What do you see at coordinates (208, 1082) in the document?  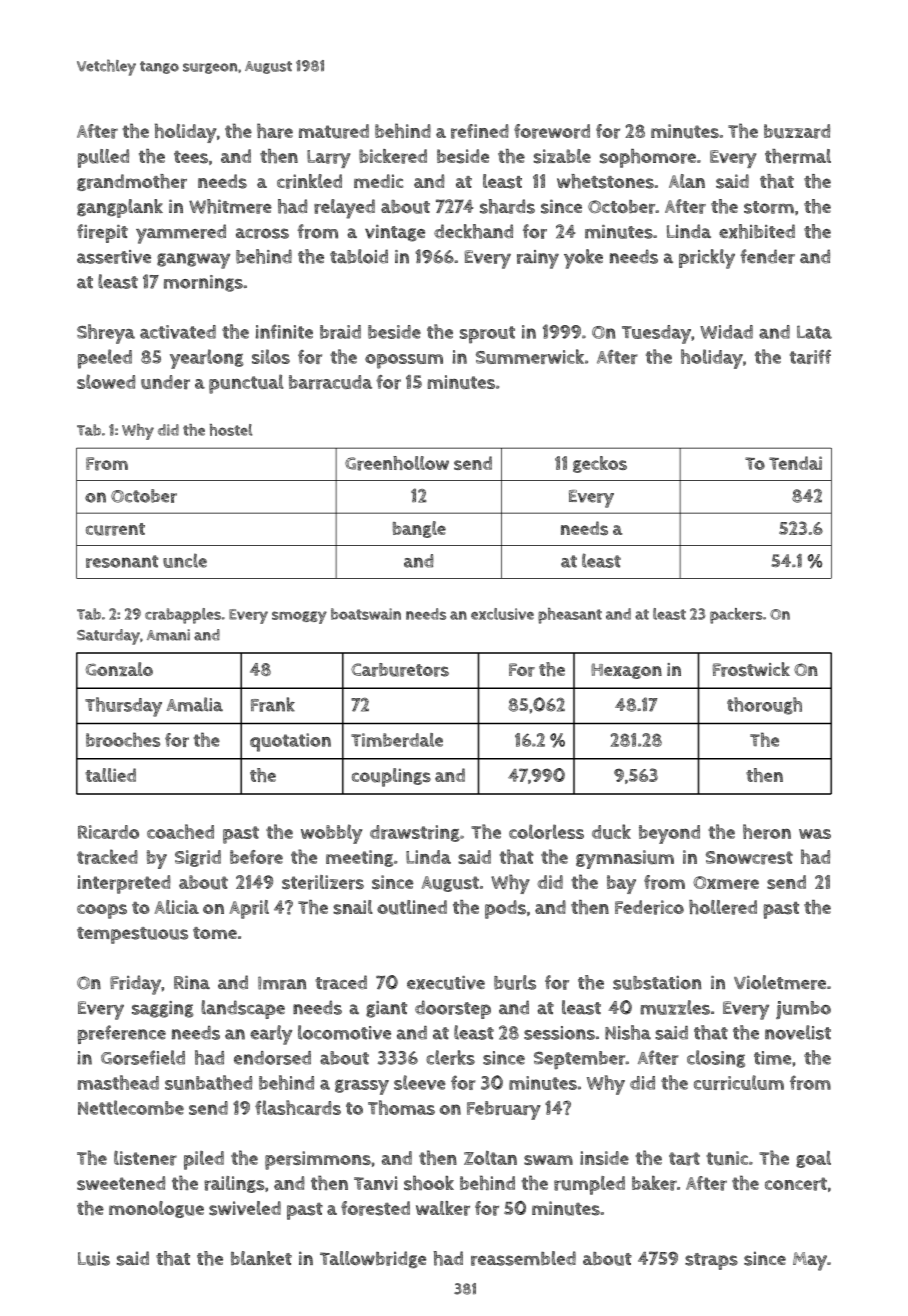 I see `sunbathed` at bounding box center [208, 1082].
